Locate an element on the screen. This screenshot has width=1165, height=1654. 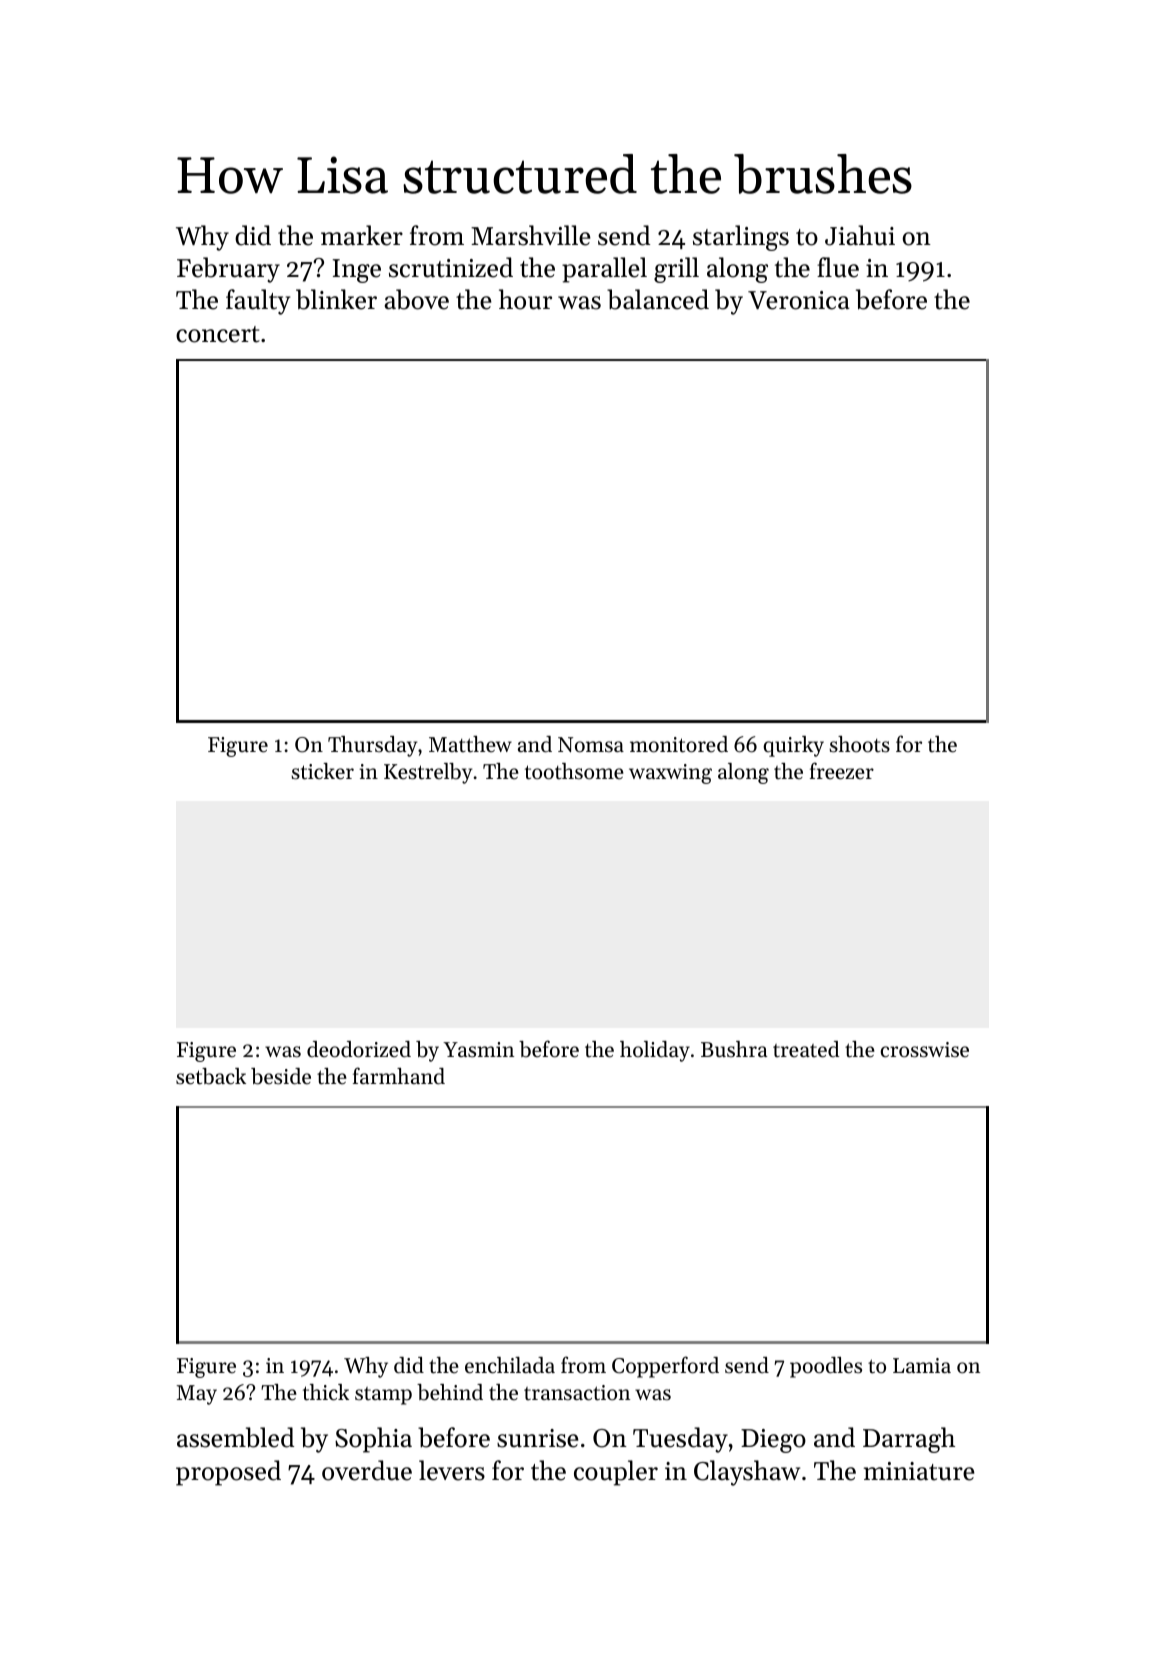
deodorized is located at coordinates (359, 1049).
